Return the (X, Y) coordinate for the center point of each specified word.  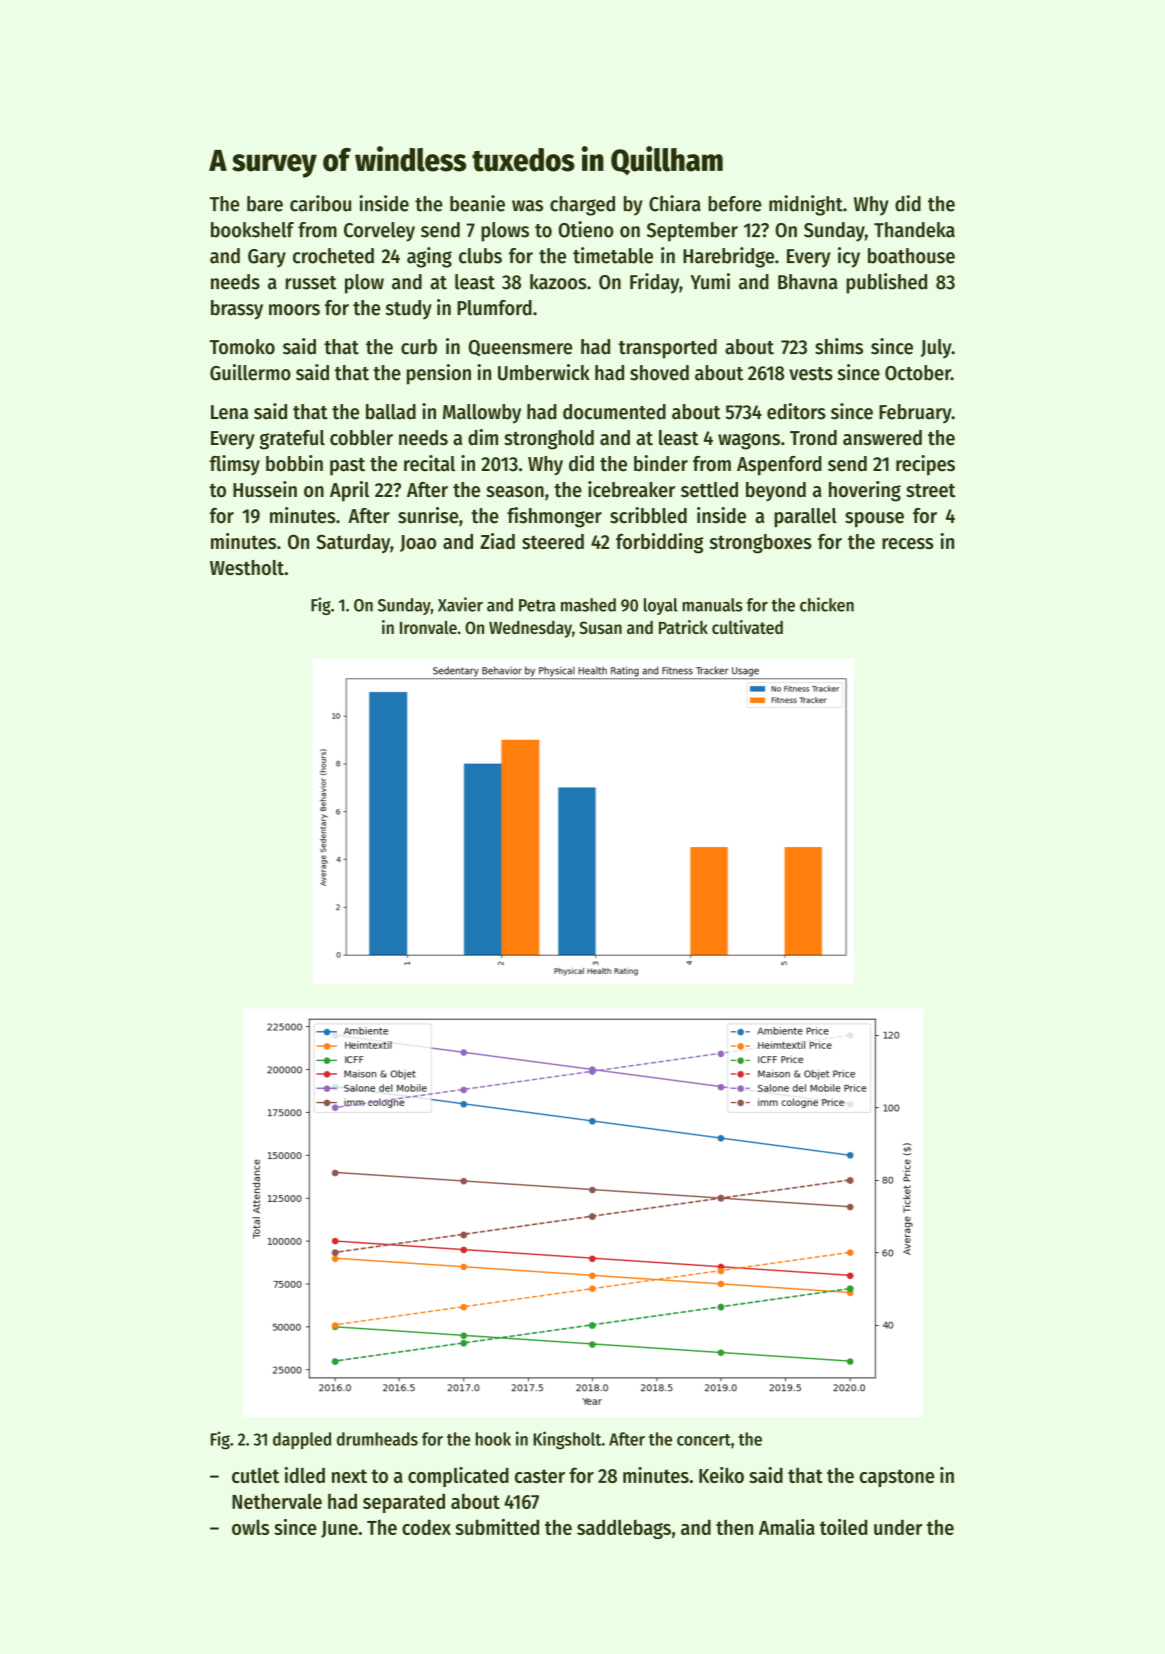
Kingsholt (567, 1440)
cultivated (747, 627)
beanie (477, 203)
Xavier (460, 604)
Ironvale (428, 627)
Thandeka (914, 230)
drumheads (377, 1439)
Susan (600, 627)
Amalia (787, 1527)
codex (426, 1527)
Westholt (247, 567)
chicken (827, 604)
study (409, 310)
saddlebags (624, 1529)
